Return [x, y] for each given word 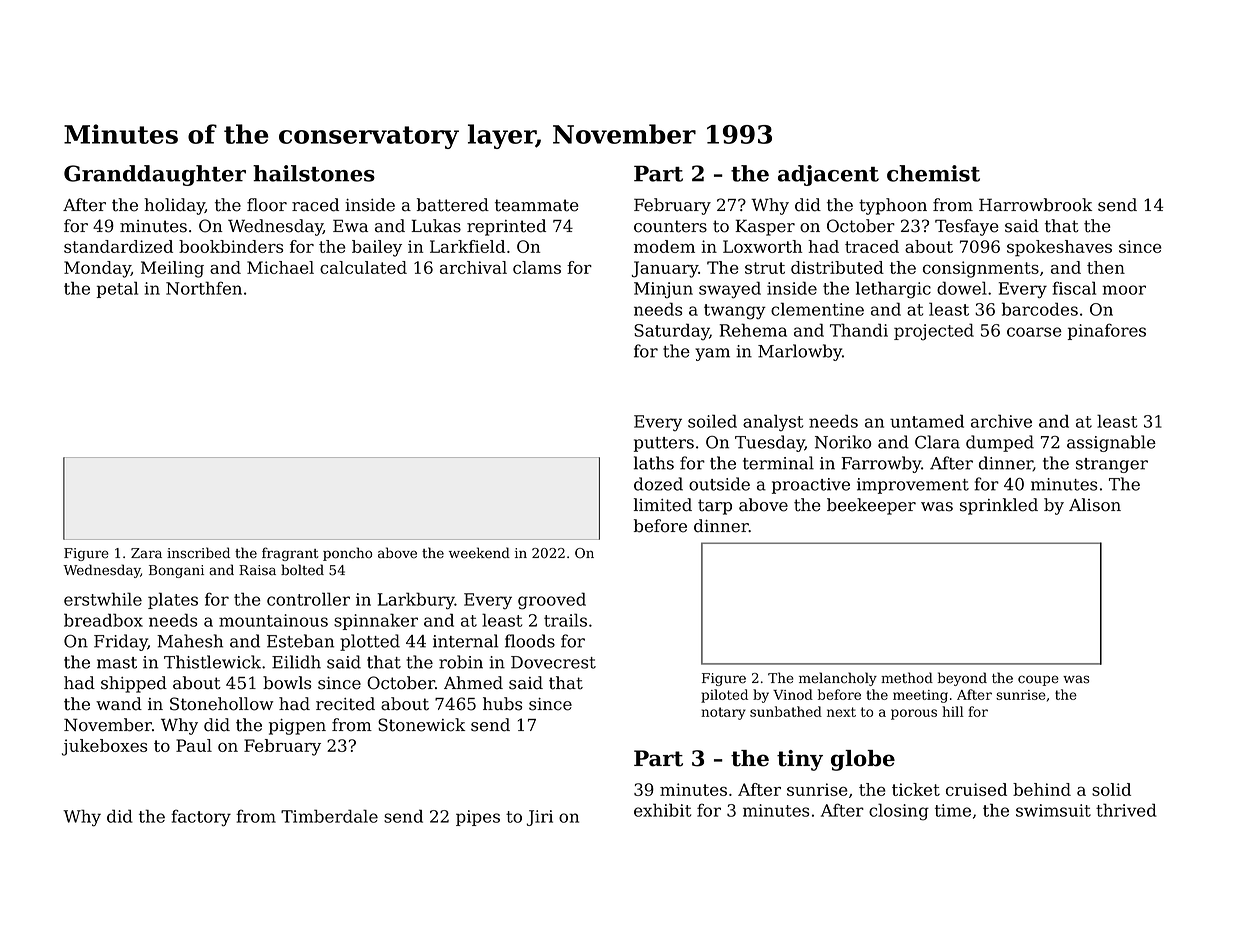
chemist [933, 173]
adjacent [828, 175]
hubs [502, 704]
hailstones [314, 173]
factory [201, 818]
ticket [916, 789]
